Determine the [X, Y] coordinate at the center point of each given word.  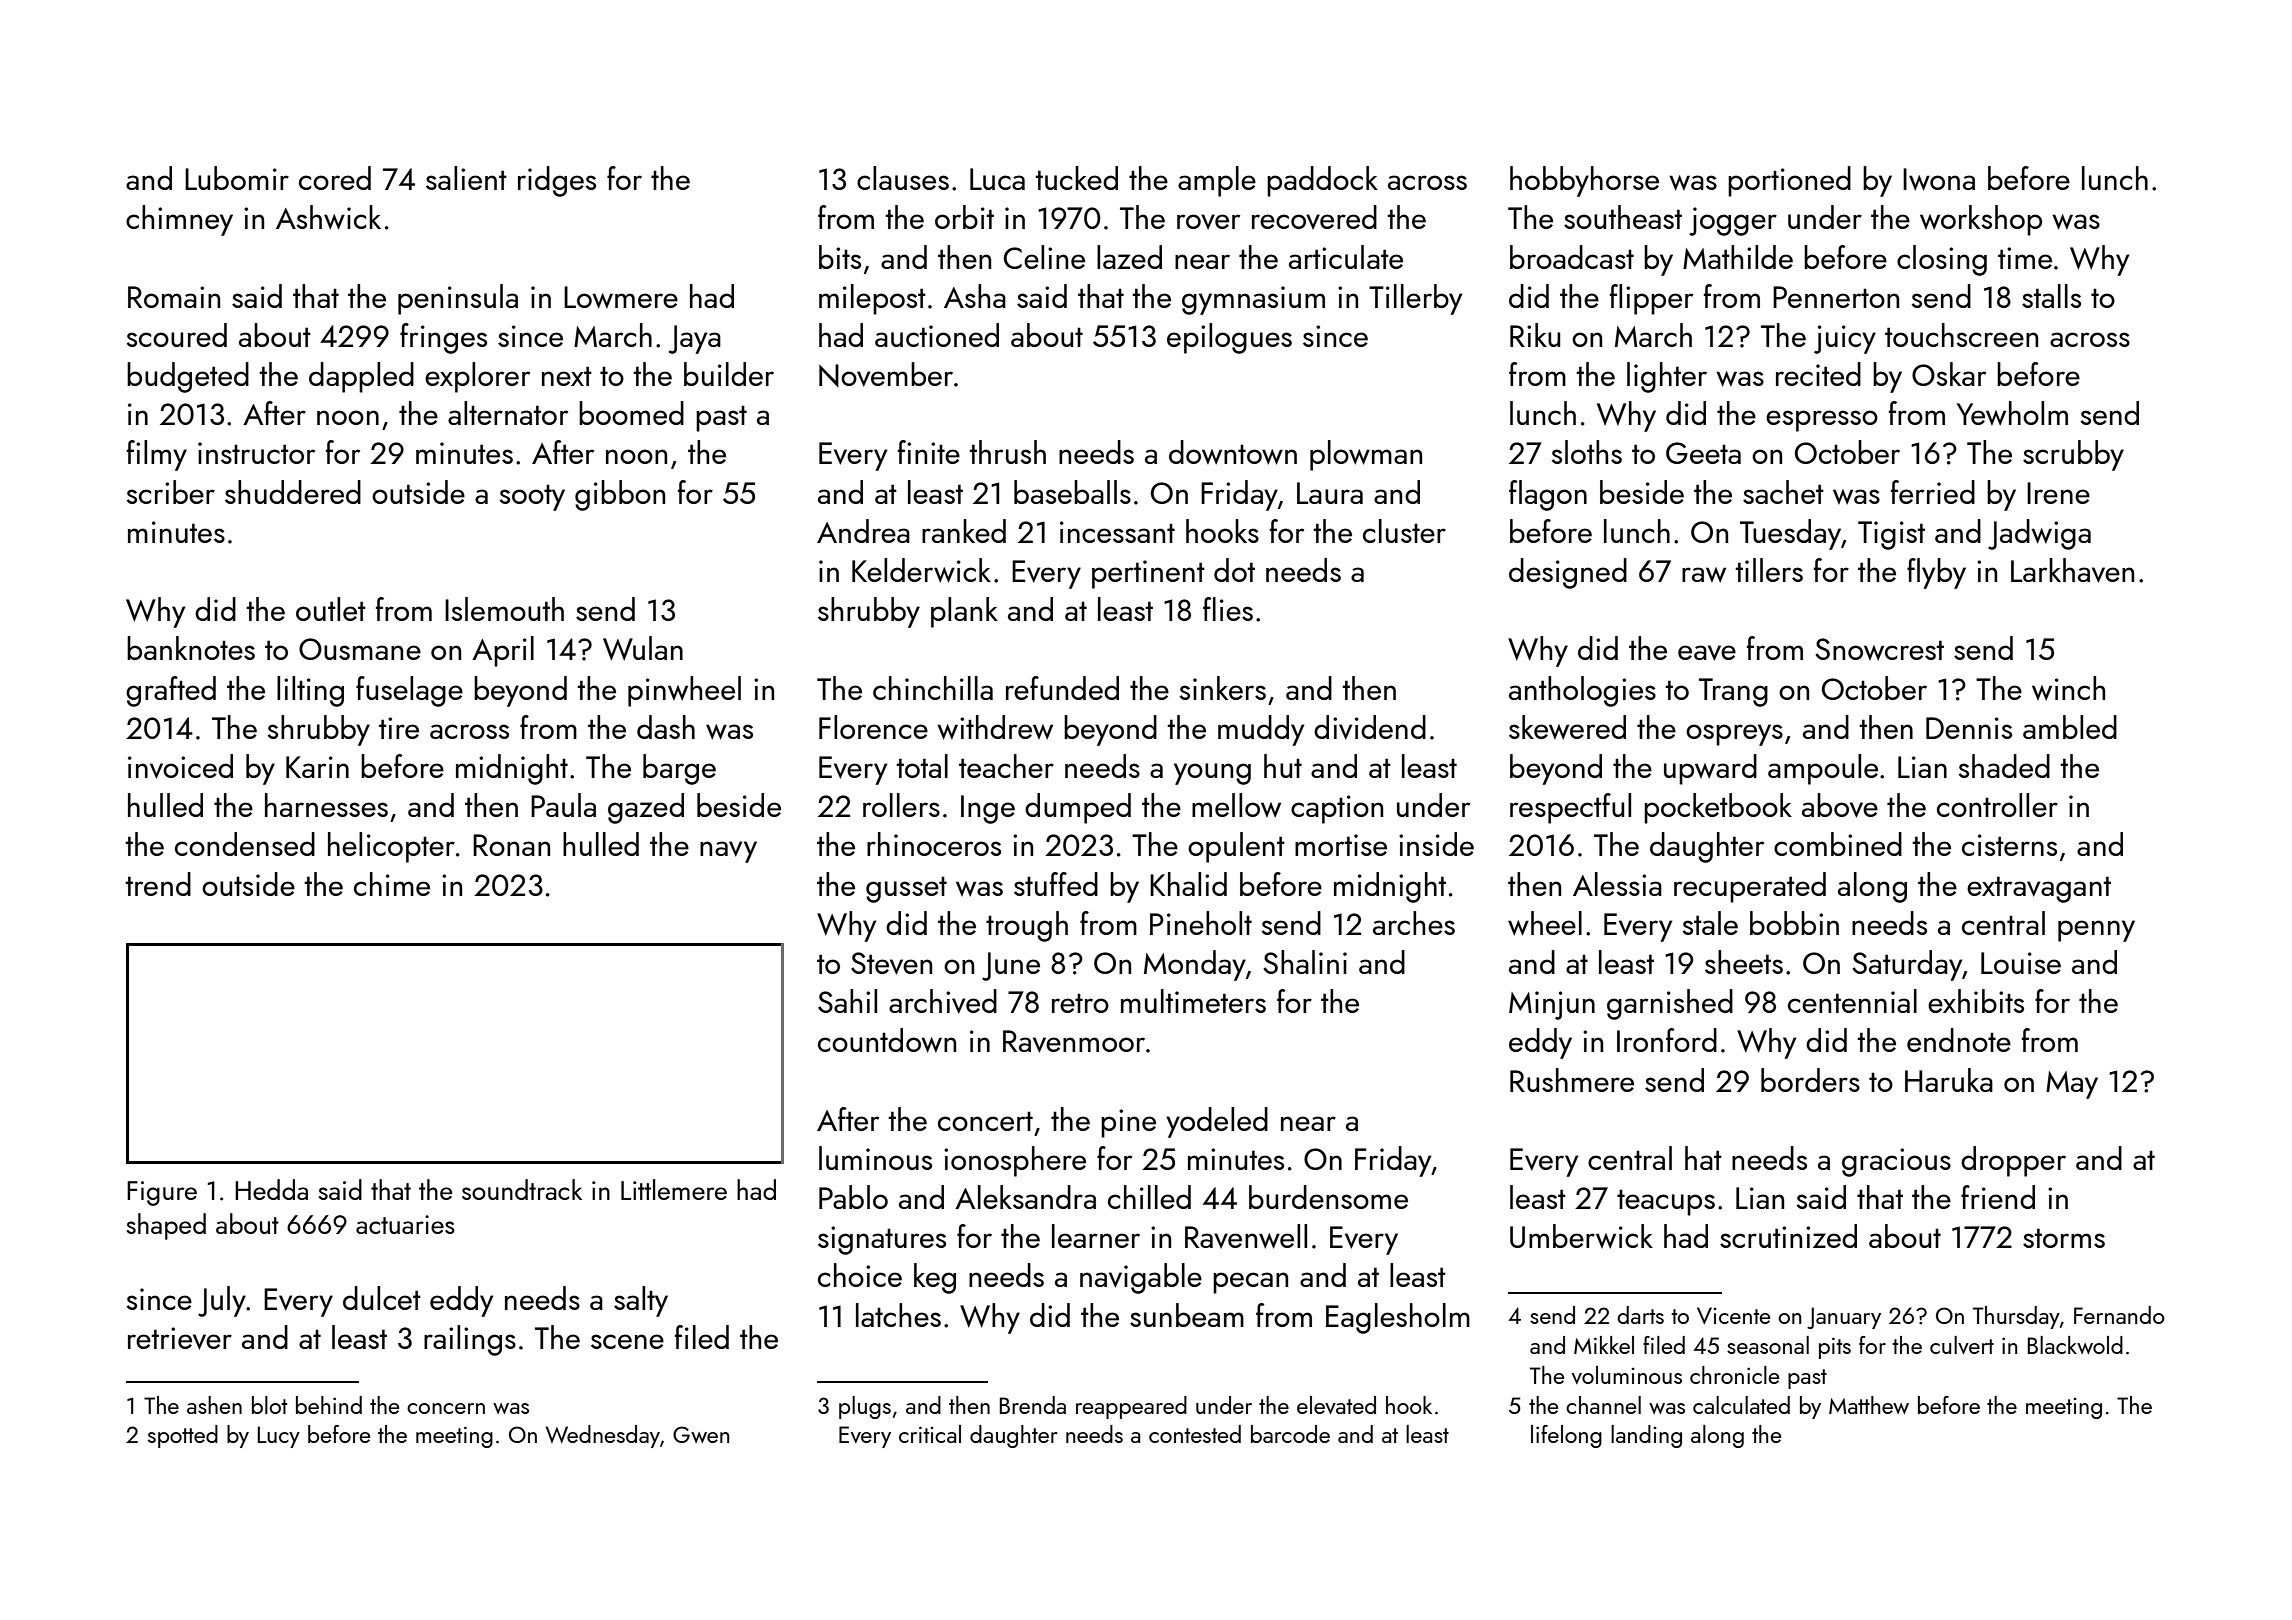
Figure [162, 1193]
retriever [180, 1338]
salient [466, 178]
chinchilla [933, 688]
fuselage [409, 691]
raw [1704, 575]
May [2072, 1085]
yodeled [1217, 1122]
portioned [1789, 181]
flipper [1651, 299]
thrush [1007, 452]
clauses [903, 178]
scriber [170, 492]
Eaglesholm [1398, 1318]
